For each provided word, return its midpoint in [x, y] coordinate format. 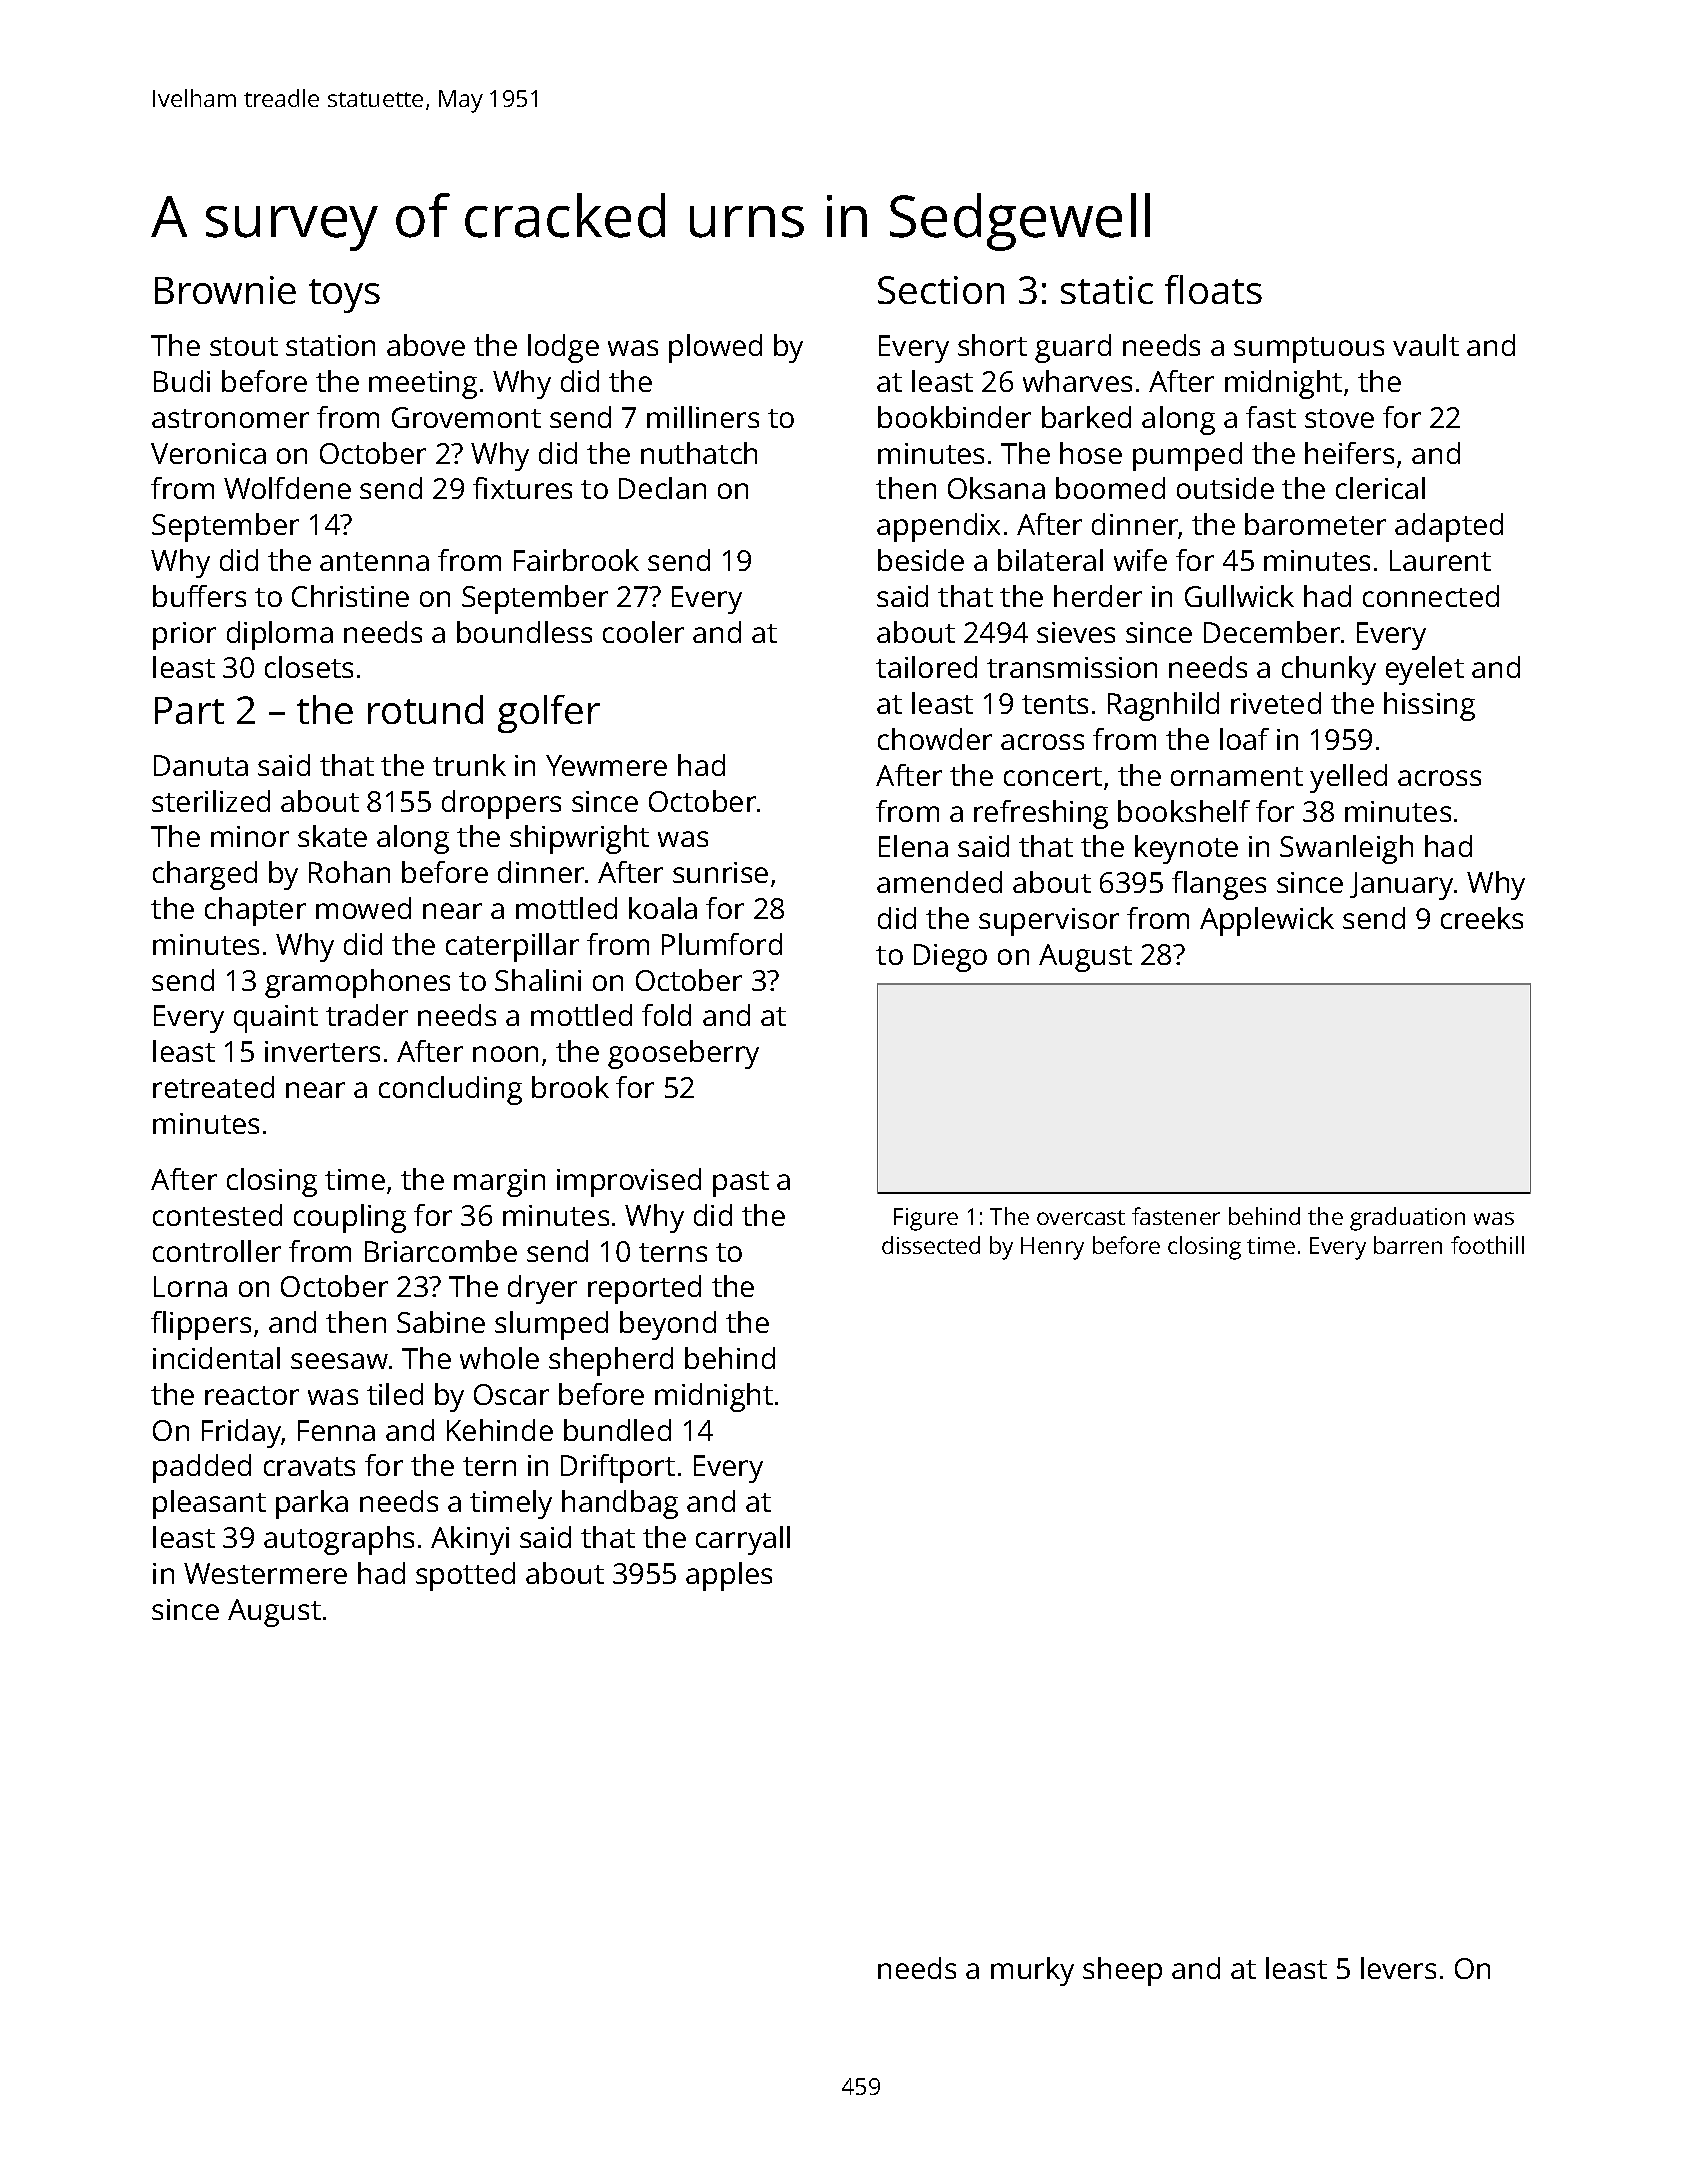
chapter [255, 911]
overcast [1081, 1217]
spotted [465, 1576]
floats [1213, 289]
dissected [931, 1245]
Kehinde [500, 1430]
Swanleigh [1346, 849]
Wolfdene [287, 488]
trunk [469, 765]
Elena [913, 846]
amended [939, 882]
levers [1398, 1968]
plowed [715, 348]
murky [1032, 1971]
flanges [1219, 885]
